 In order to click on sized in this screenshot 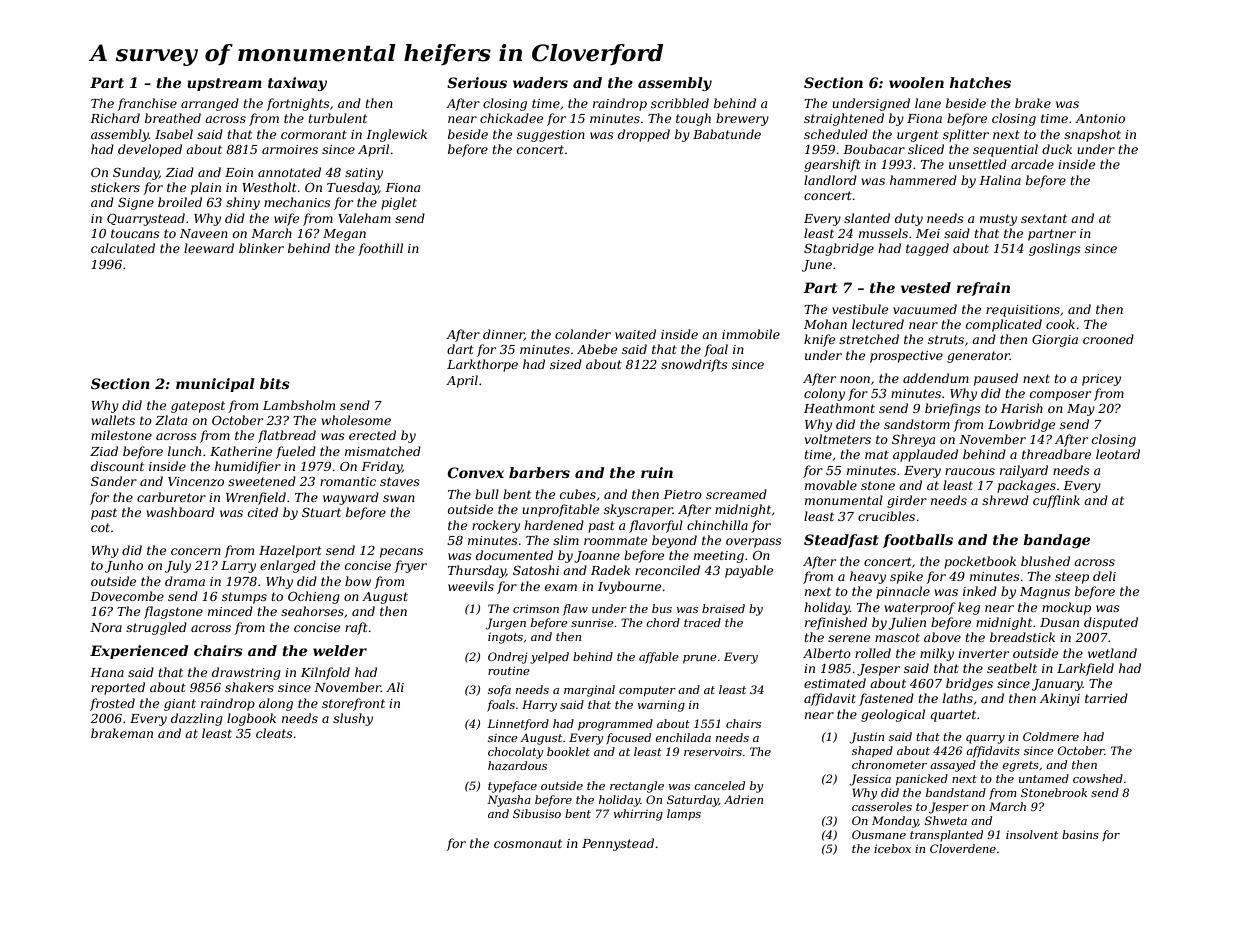, I will do `click(566, 364)`.
